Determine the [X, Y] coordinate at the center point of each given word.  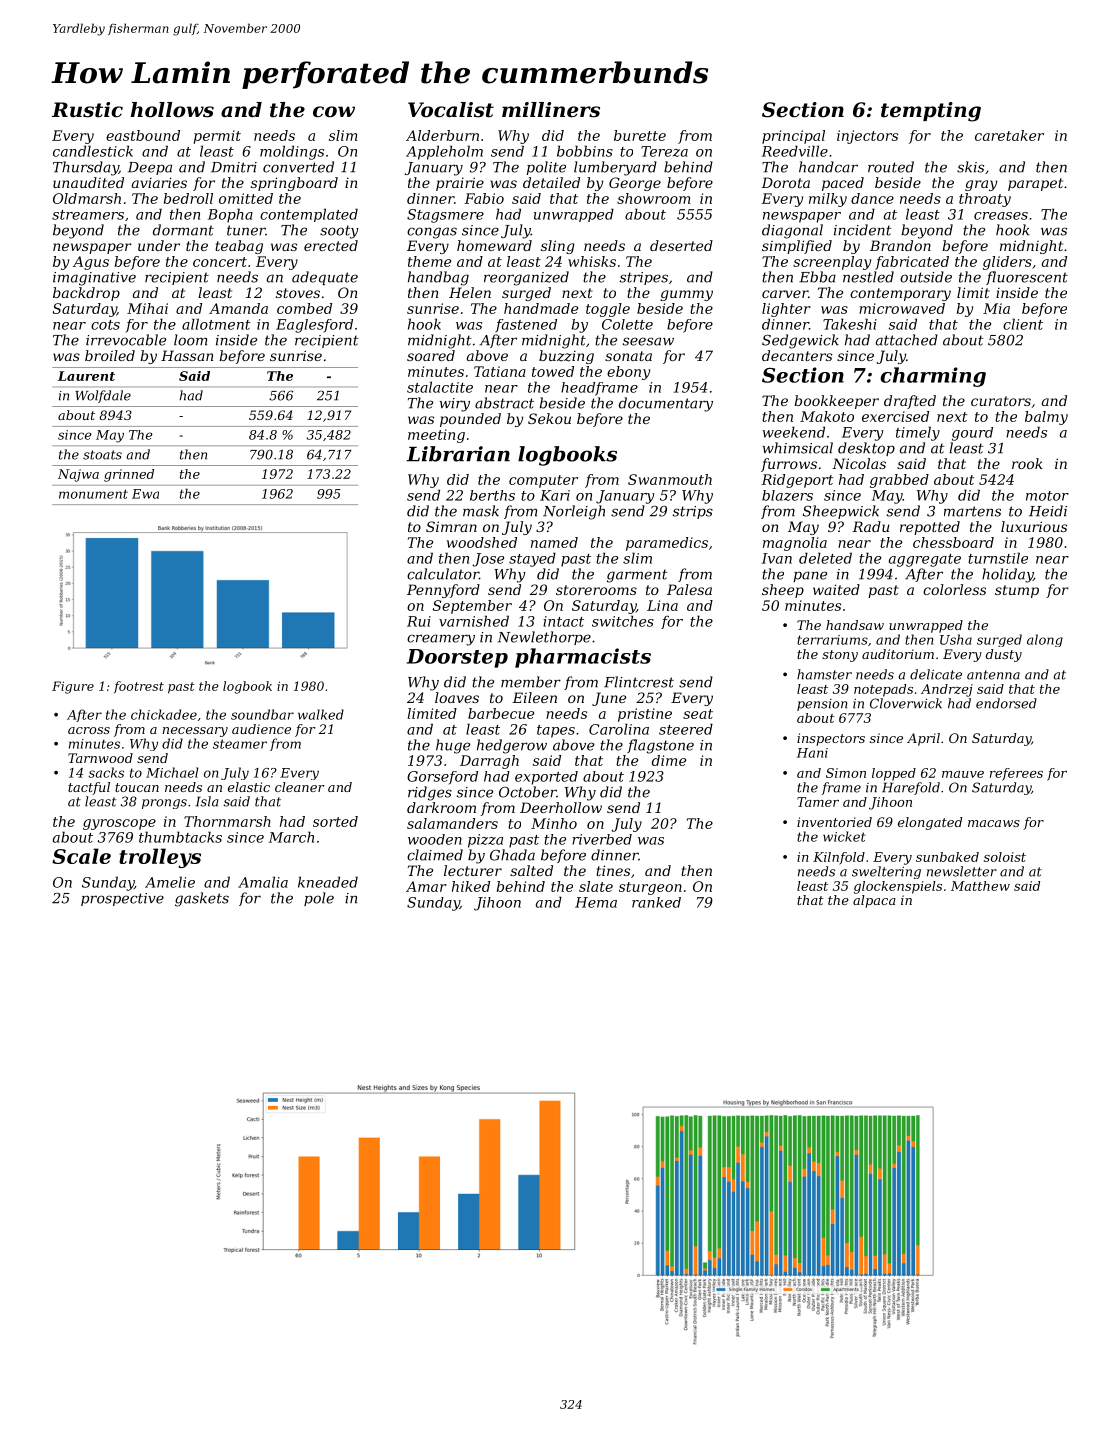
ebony [628, 373]
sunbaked [947, 857]
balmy [1046, 418]
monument [93, 494]
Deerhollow [561, 807]
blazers [787, 495]
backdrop [86, 294]
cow [334, 112]
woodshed [482, 542]
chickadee [164, 714]
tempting [931, 112]
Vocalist [451, 110]
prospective [122, 899]
